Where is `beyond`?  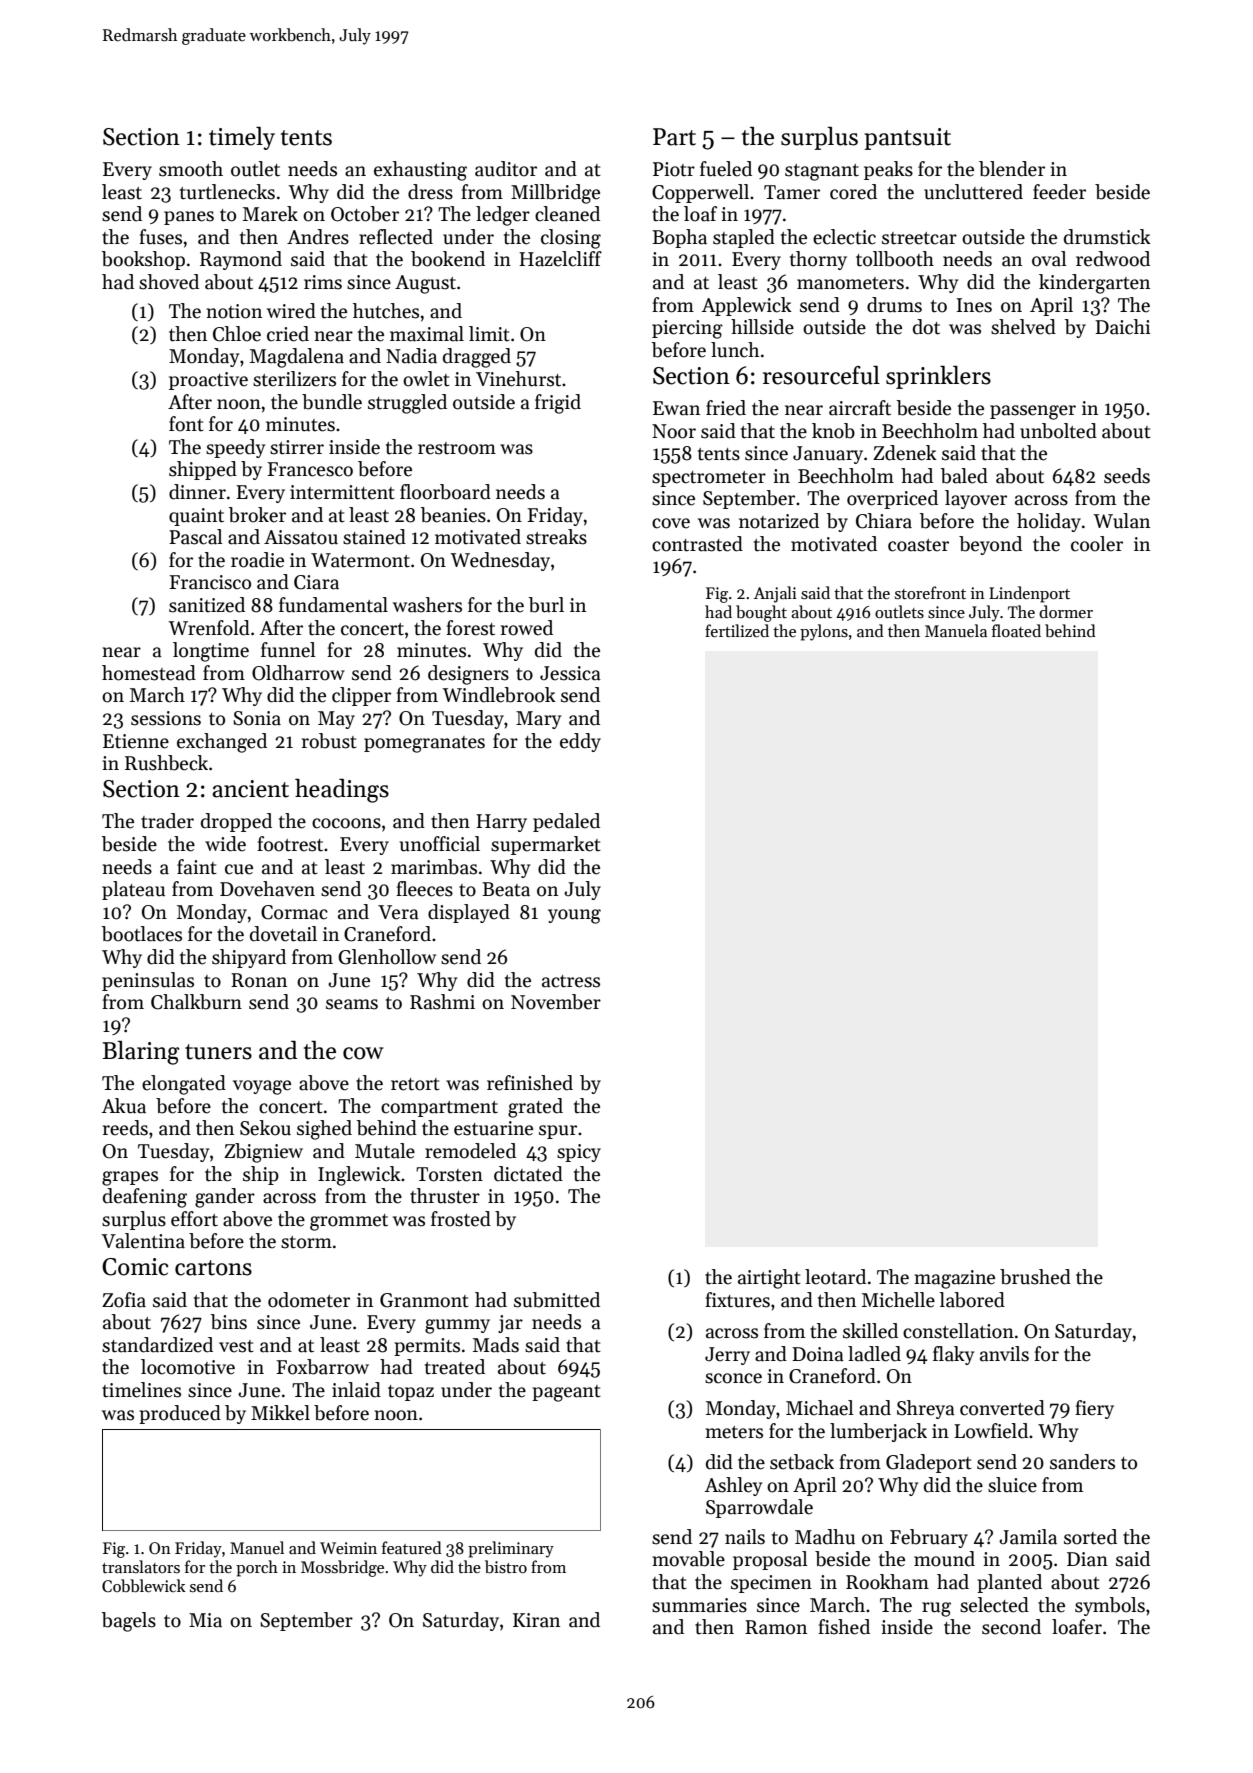
beyond is located at coordinates (990, 545).
